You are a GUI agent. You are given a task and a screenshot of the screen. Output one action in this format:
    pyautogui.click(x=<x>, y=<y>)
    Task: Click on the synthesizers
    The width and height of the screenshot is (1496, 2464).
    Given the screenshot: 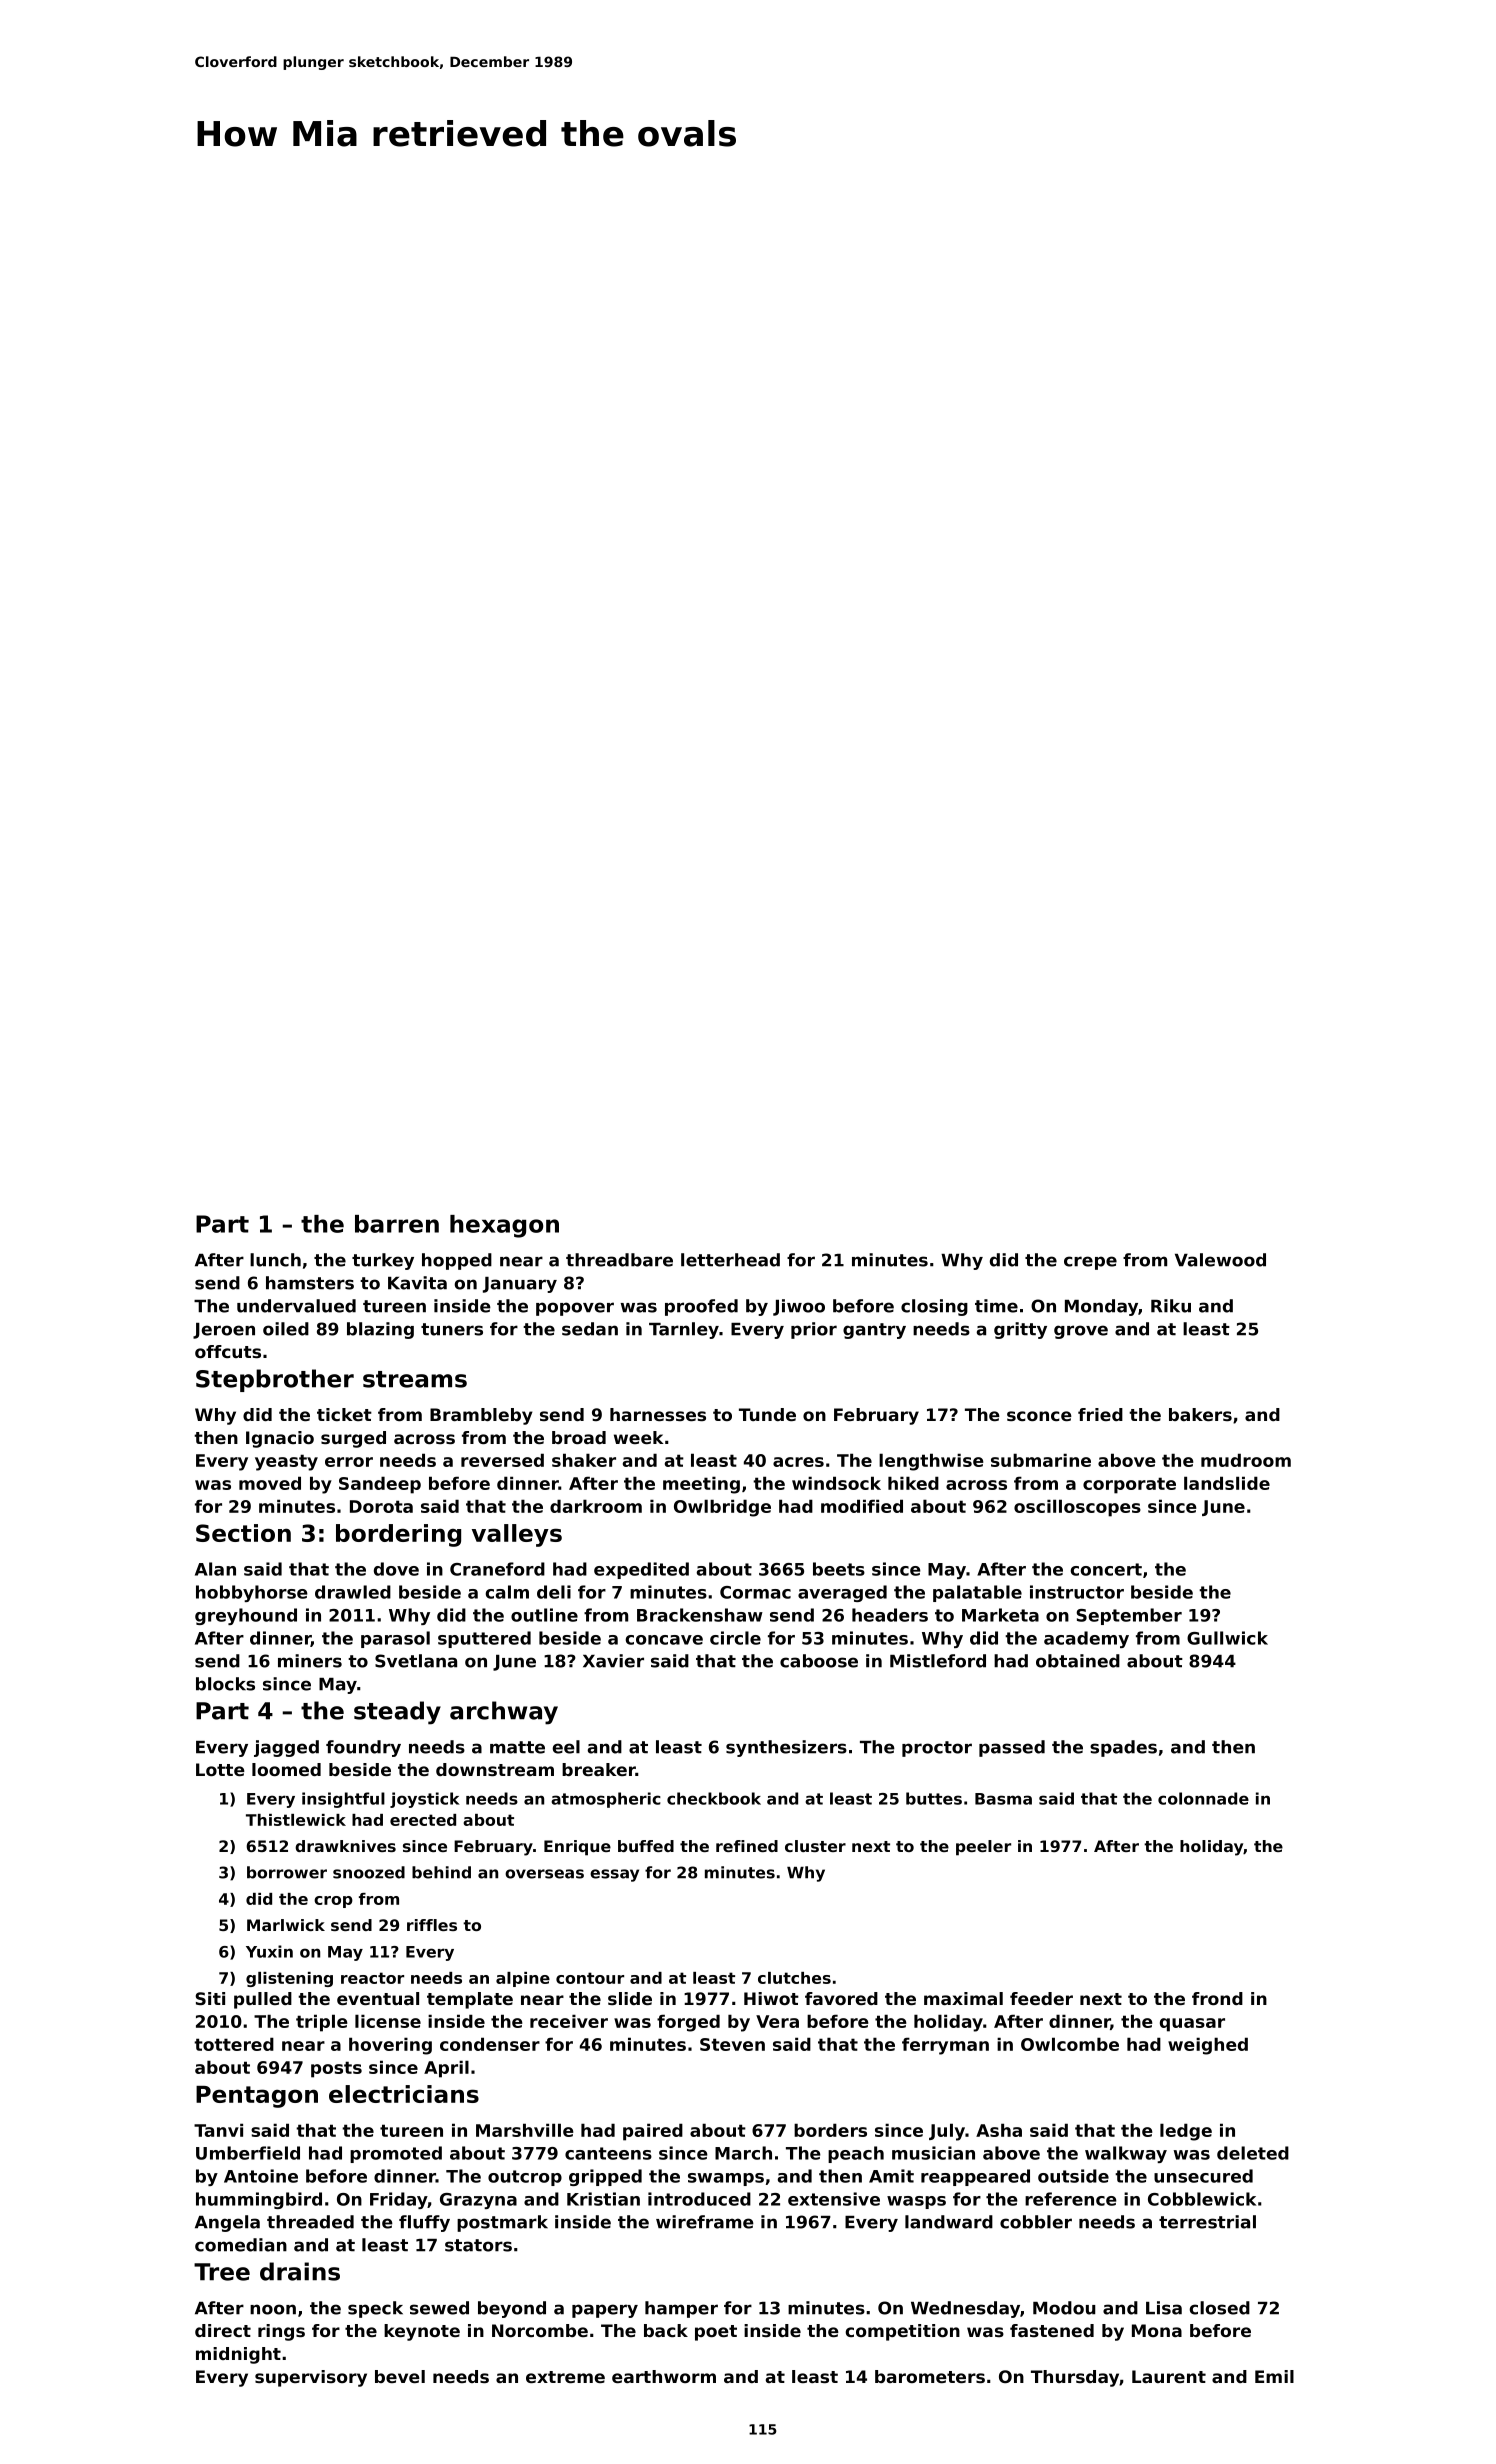 What is the action you would take?
    pyautogui.click(x=786, y=1748)
